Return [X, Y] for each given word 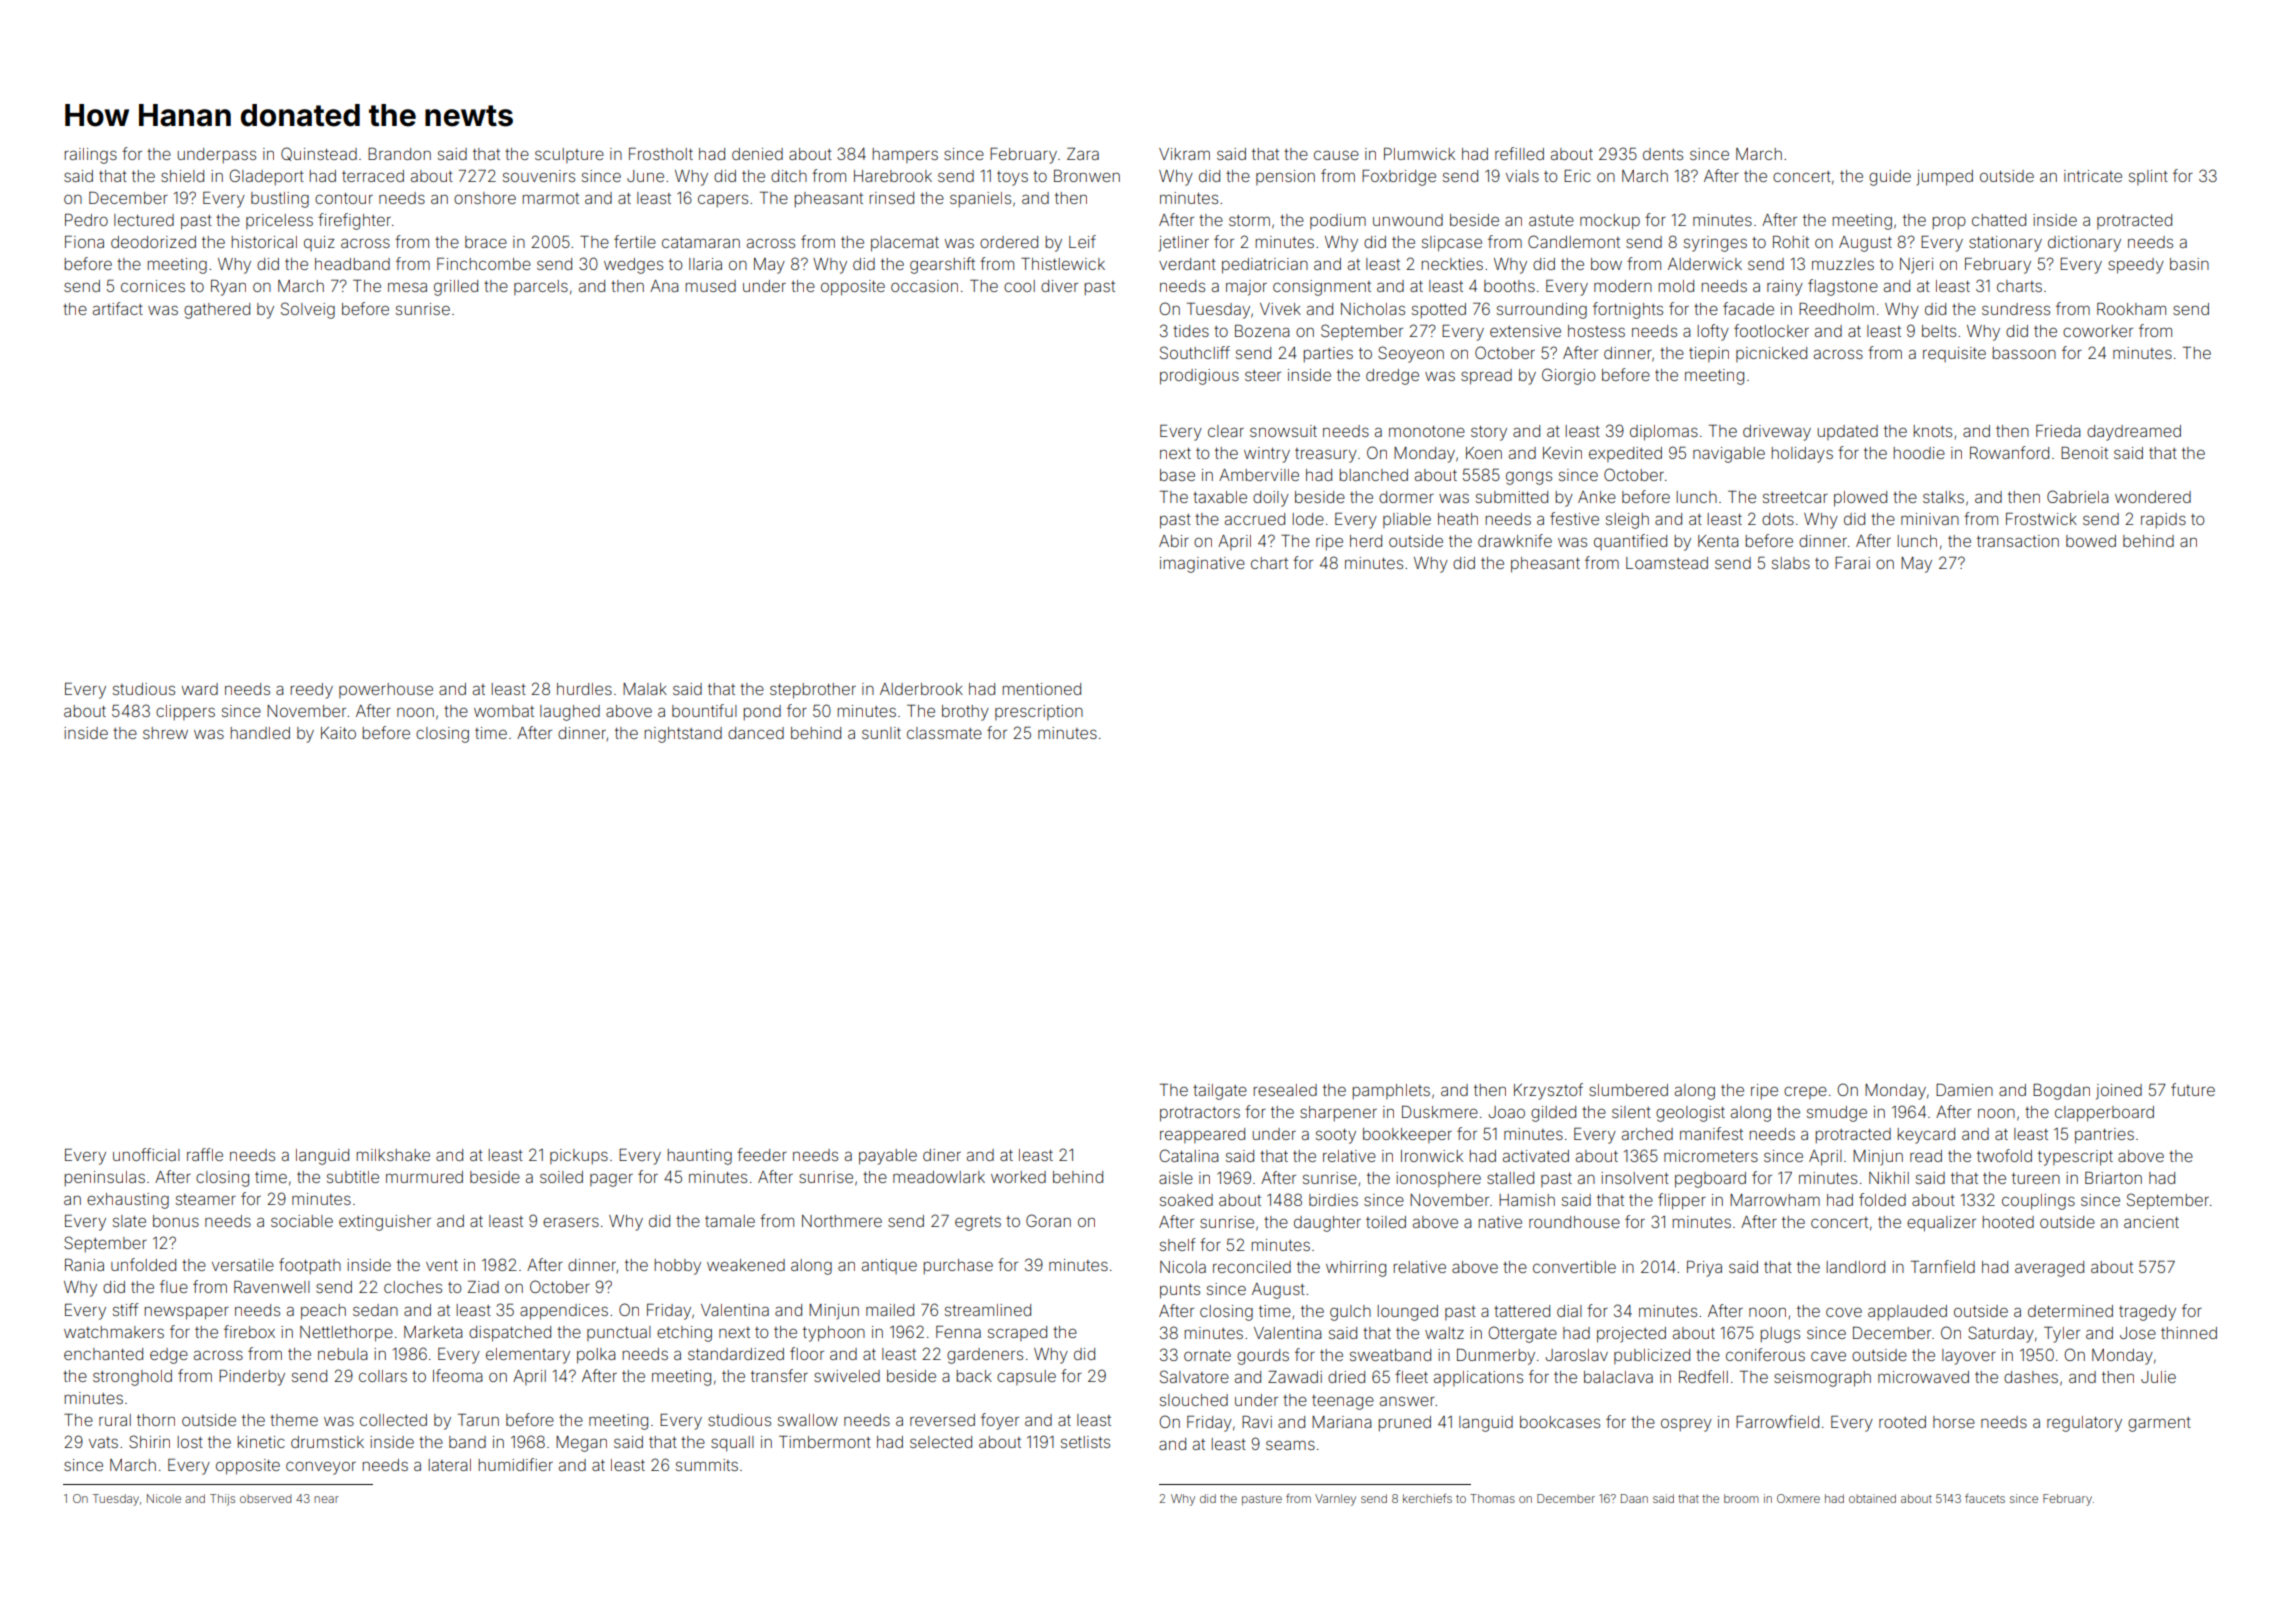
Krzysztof [1548, 1091]
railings [91, 156]
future [2193, 1089]
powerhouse [386, 690]
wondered [2153, 497]
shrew [165, 733]
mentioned [1042, 689]
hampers [905, 155]
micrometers [1711, 1156]
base [1177, 475]
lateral [450, 1465]
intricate [2093, 176]
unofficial [146, 1154]
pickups [579, 1156]
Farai [1852, 563]
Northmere [842, 1221]
